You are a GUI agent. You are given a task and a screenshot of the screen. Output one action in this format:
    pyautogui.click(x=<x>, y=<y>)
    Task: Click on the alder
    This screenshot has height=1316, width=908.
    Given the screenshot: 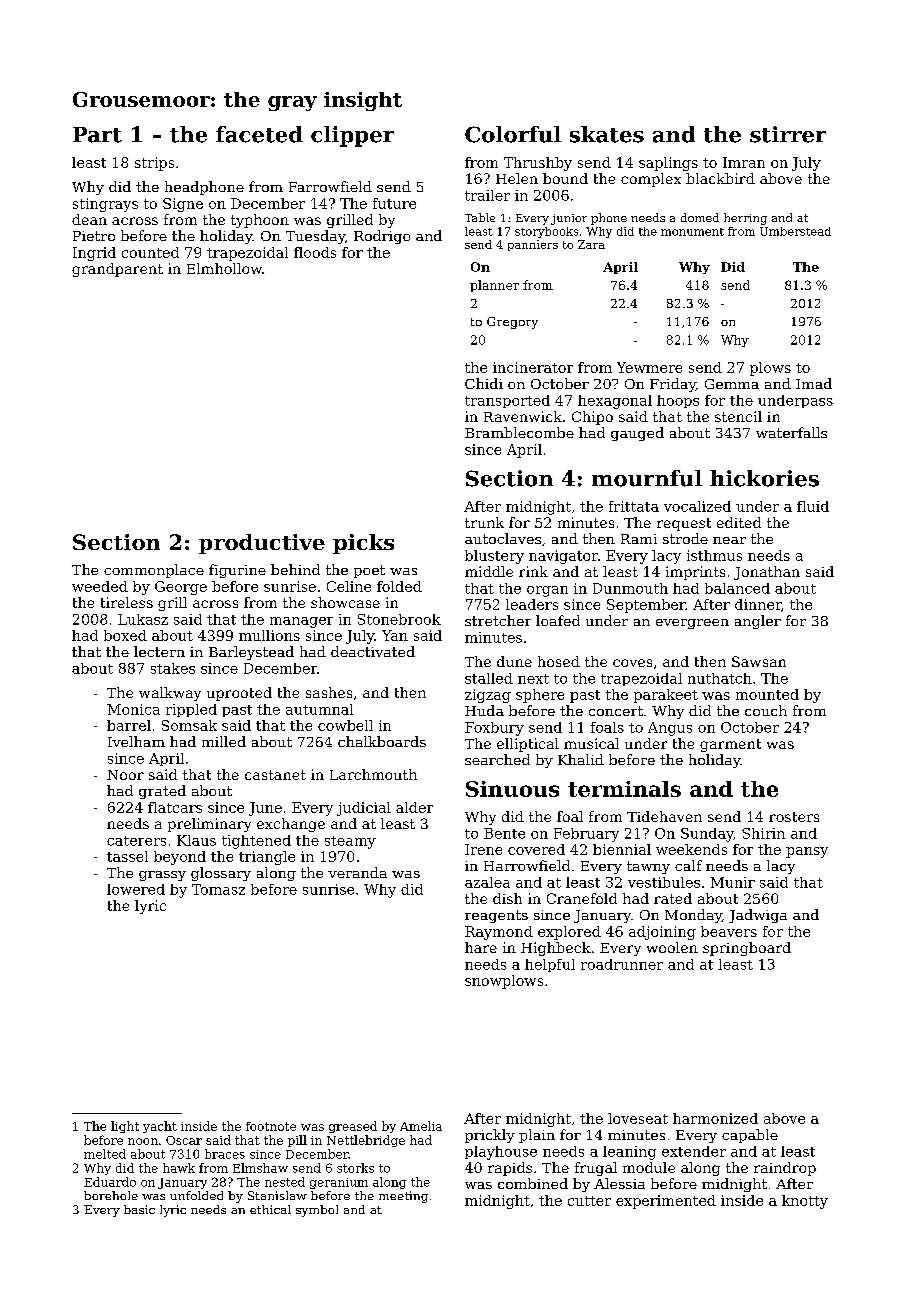 What is the action you would take?
    pyautogui.click(x=414, y=807)
